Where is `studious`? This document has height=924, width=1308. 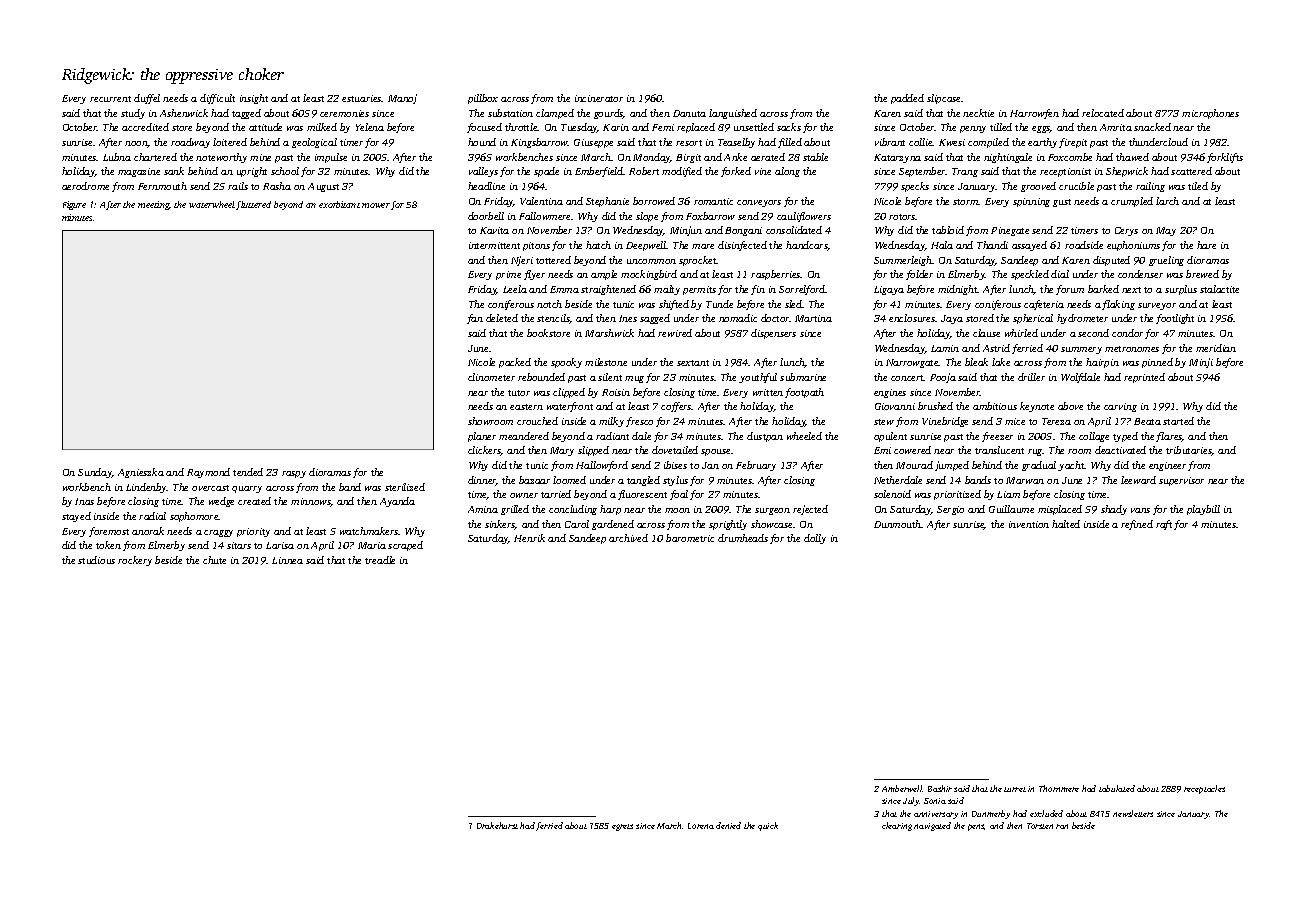 studious is located at coordinates (96, 560).
